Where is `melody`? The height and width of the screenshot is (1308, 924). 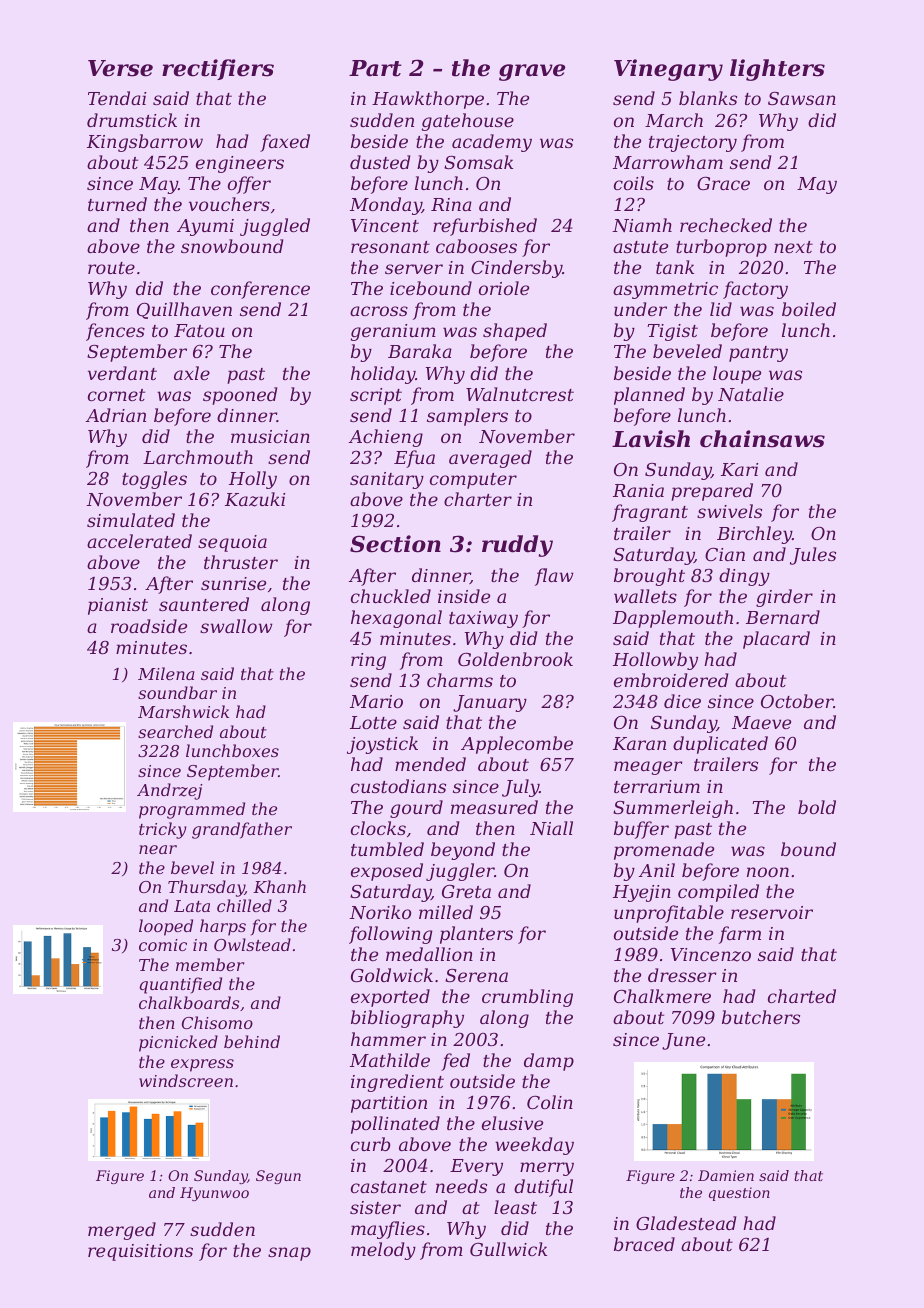 melody is located at coordinates (383, 1251).
